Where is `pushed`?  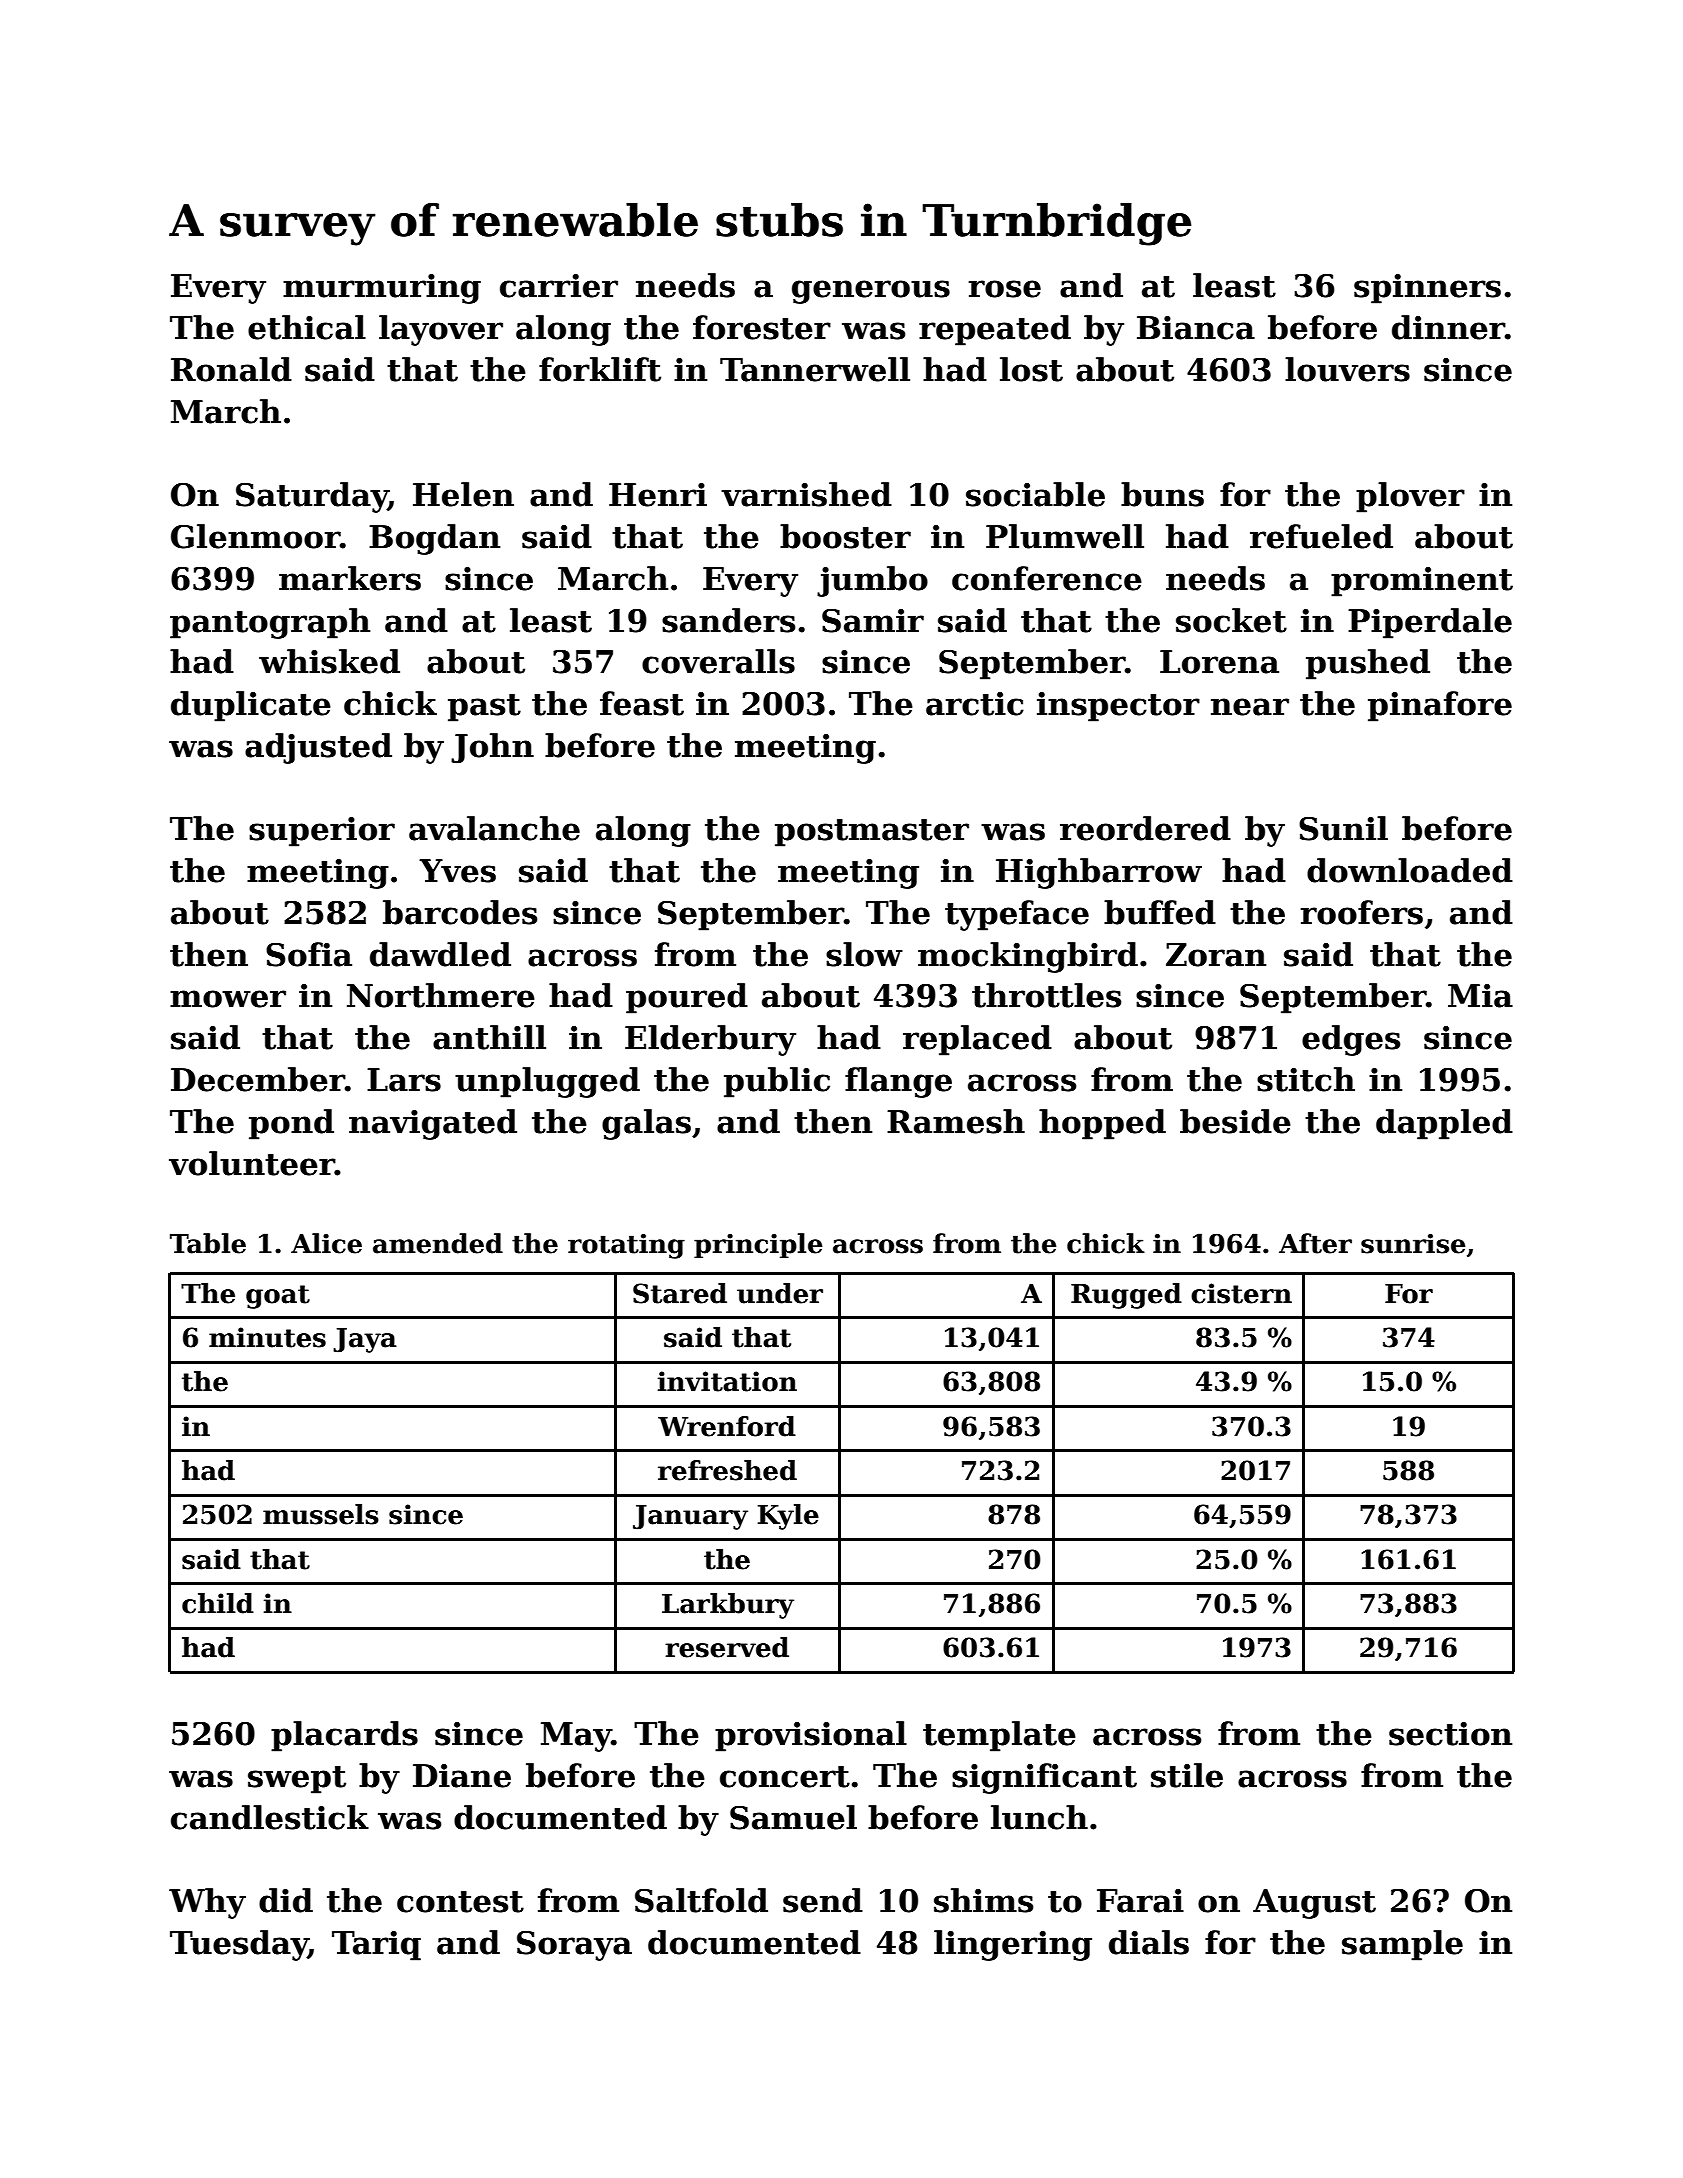 pushed is located at coordinates (1368, 664).
